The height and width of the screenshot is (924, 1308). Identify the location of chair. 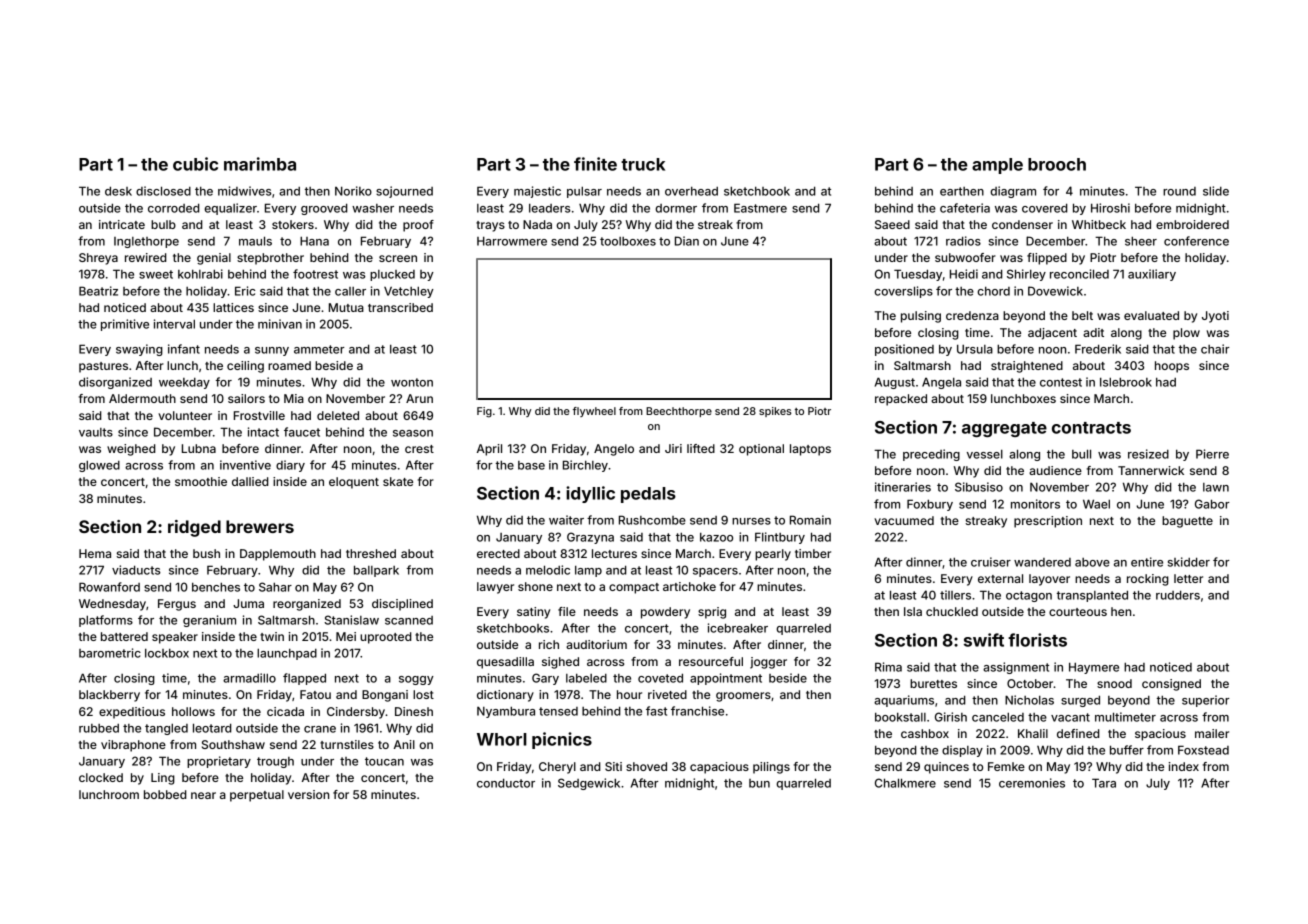
(1215, 349).
